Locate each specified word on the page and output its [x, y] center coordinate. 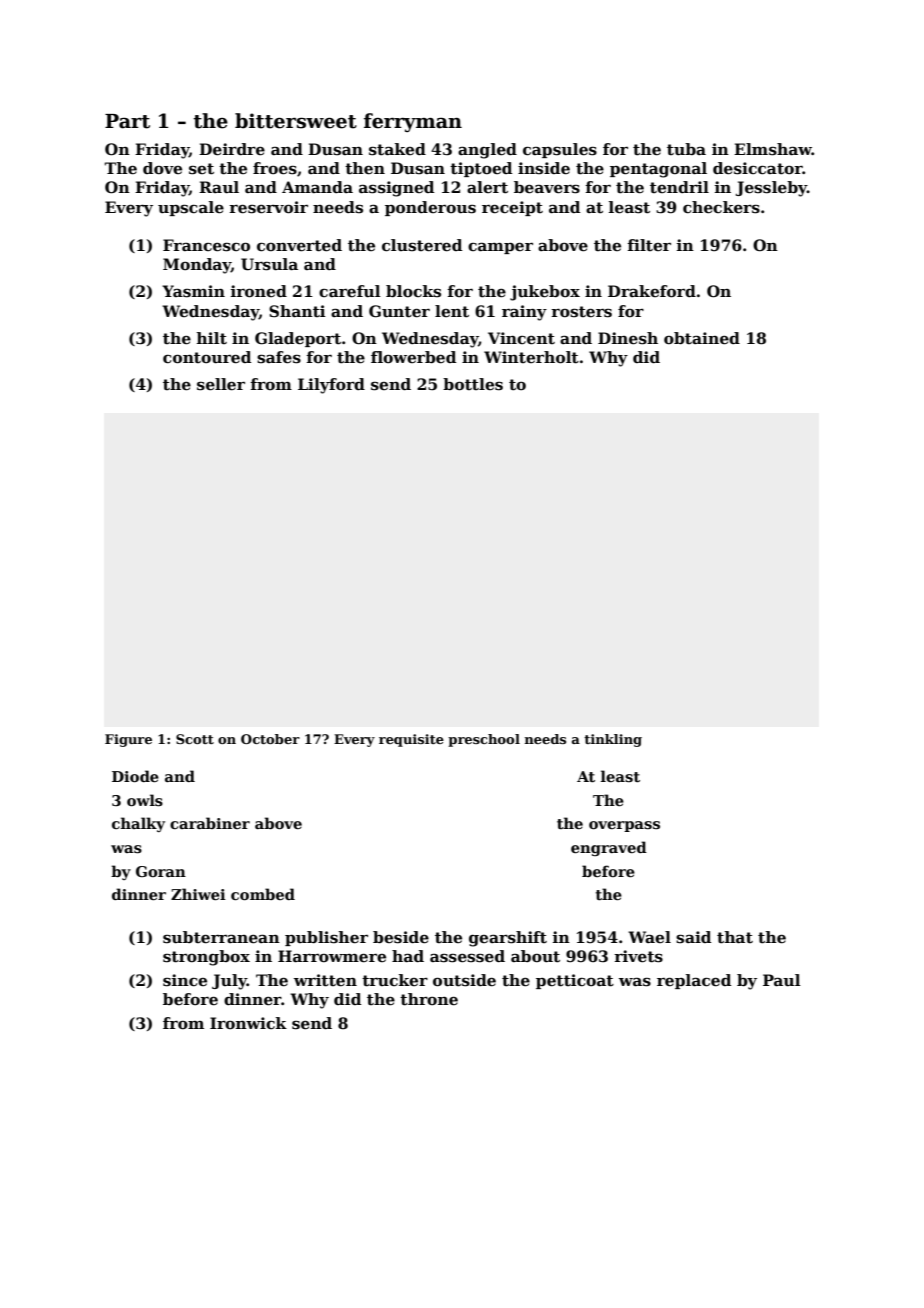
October [270, 739]
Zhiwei [198, 894]
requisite [411, 740]
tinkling [613, 740]
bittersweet [296, 121]
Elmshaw [773, 149]
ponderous [430, 208]
